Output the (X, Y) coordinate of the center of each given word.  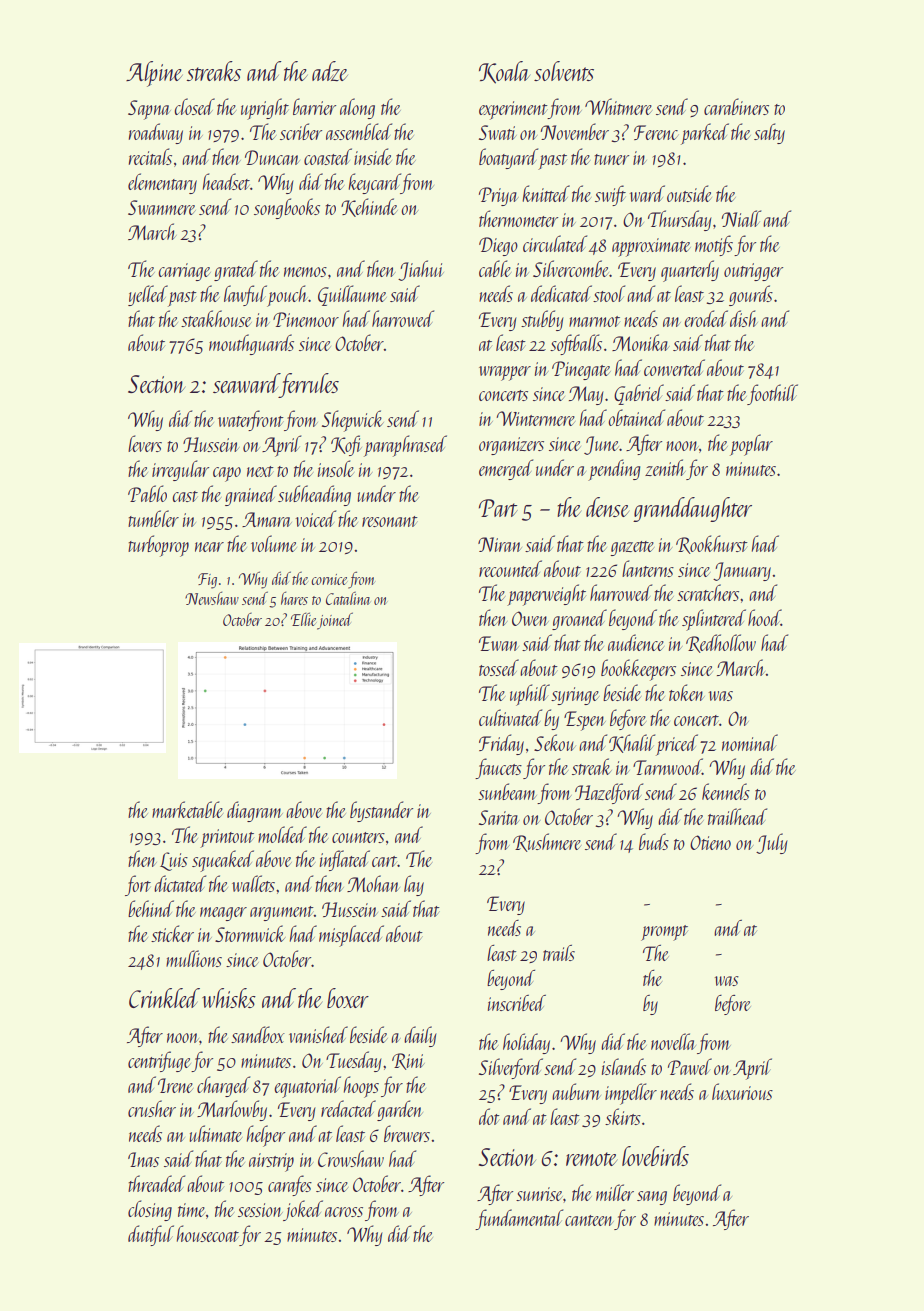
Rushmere (547, 842)
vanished (318, 1034)
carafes (290, 1185)
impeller (631, 1094)
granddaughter (692, 509)
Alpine (154, 74)
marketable (187, 809)
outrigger (753, 272)
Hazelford (609, 793)
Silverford (511, 1068)
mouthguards (251, 344)
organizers (511, 446)
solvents (564, 71)
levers (145, 443)
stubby (542, 320)
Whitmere (618, 106)
